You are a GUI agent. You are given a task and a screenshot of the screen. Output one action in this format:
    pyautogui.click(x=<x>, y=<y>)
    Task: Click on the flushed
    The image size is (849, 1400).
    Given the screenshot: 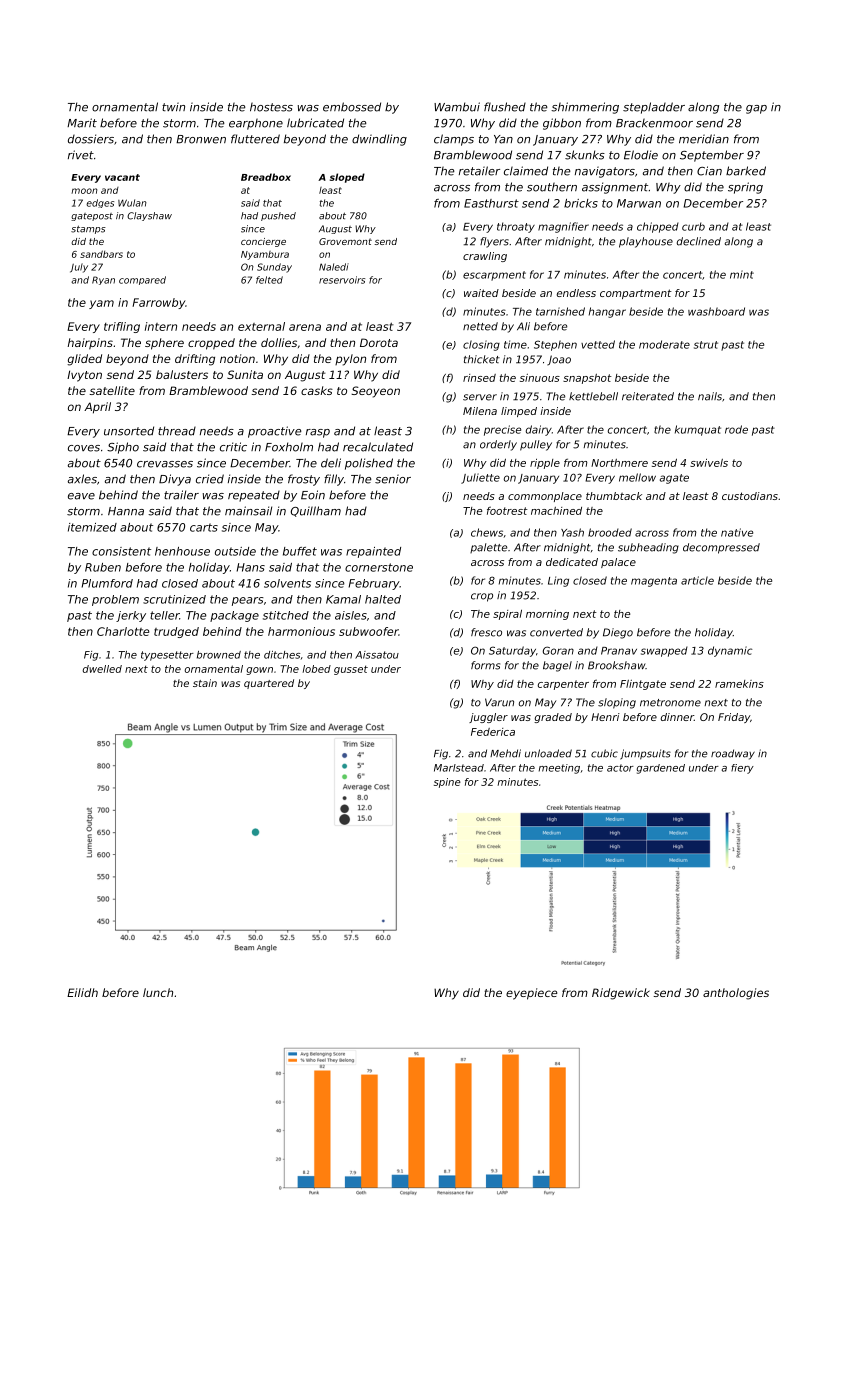 What is the action you would take?
    pyautogui.click(x=505, y=107)
